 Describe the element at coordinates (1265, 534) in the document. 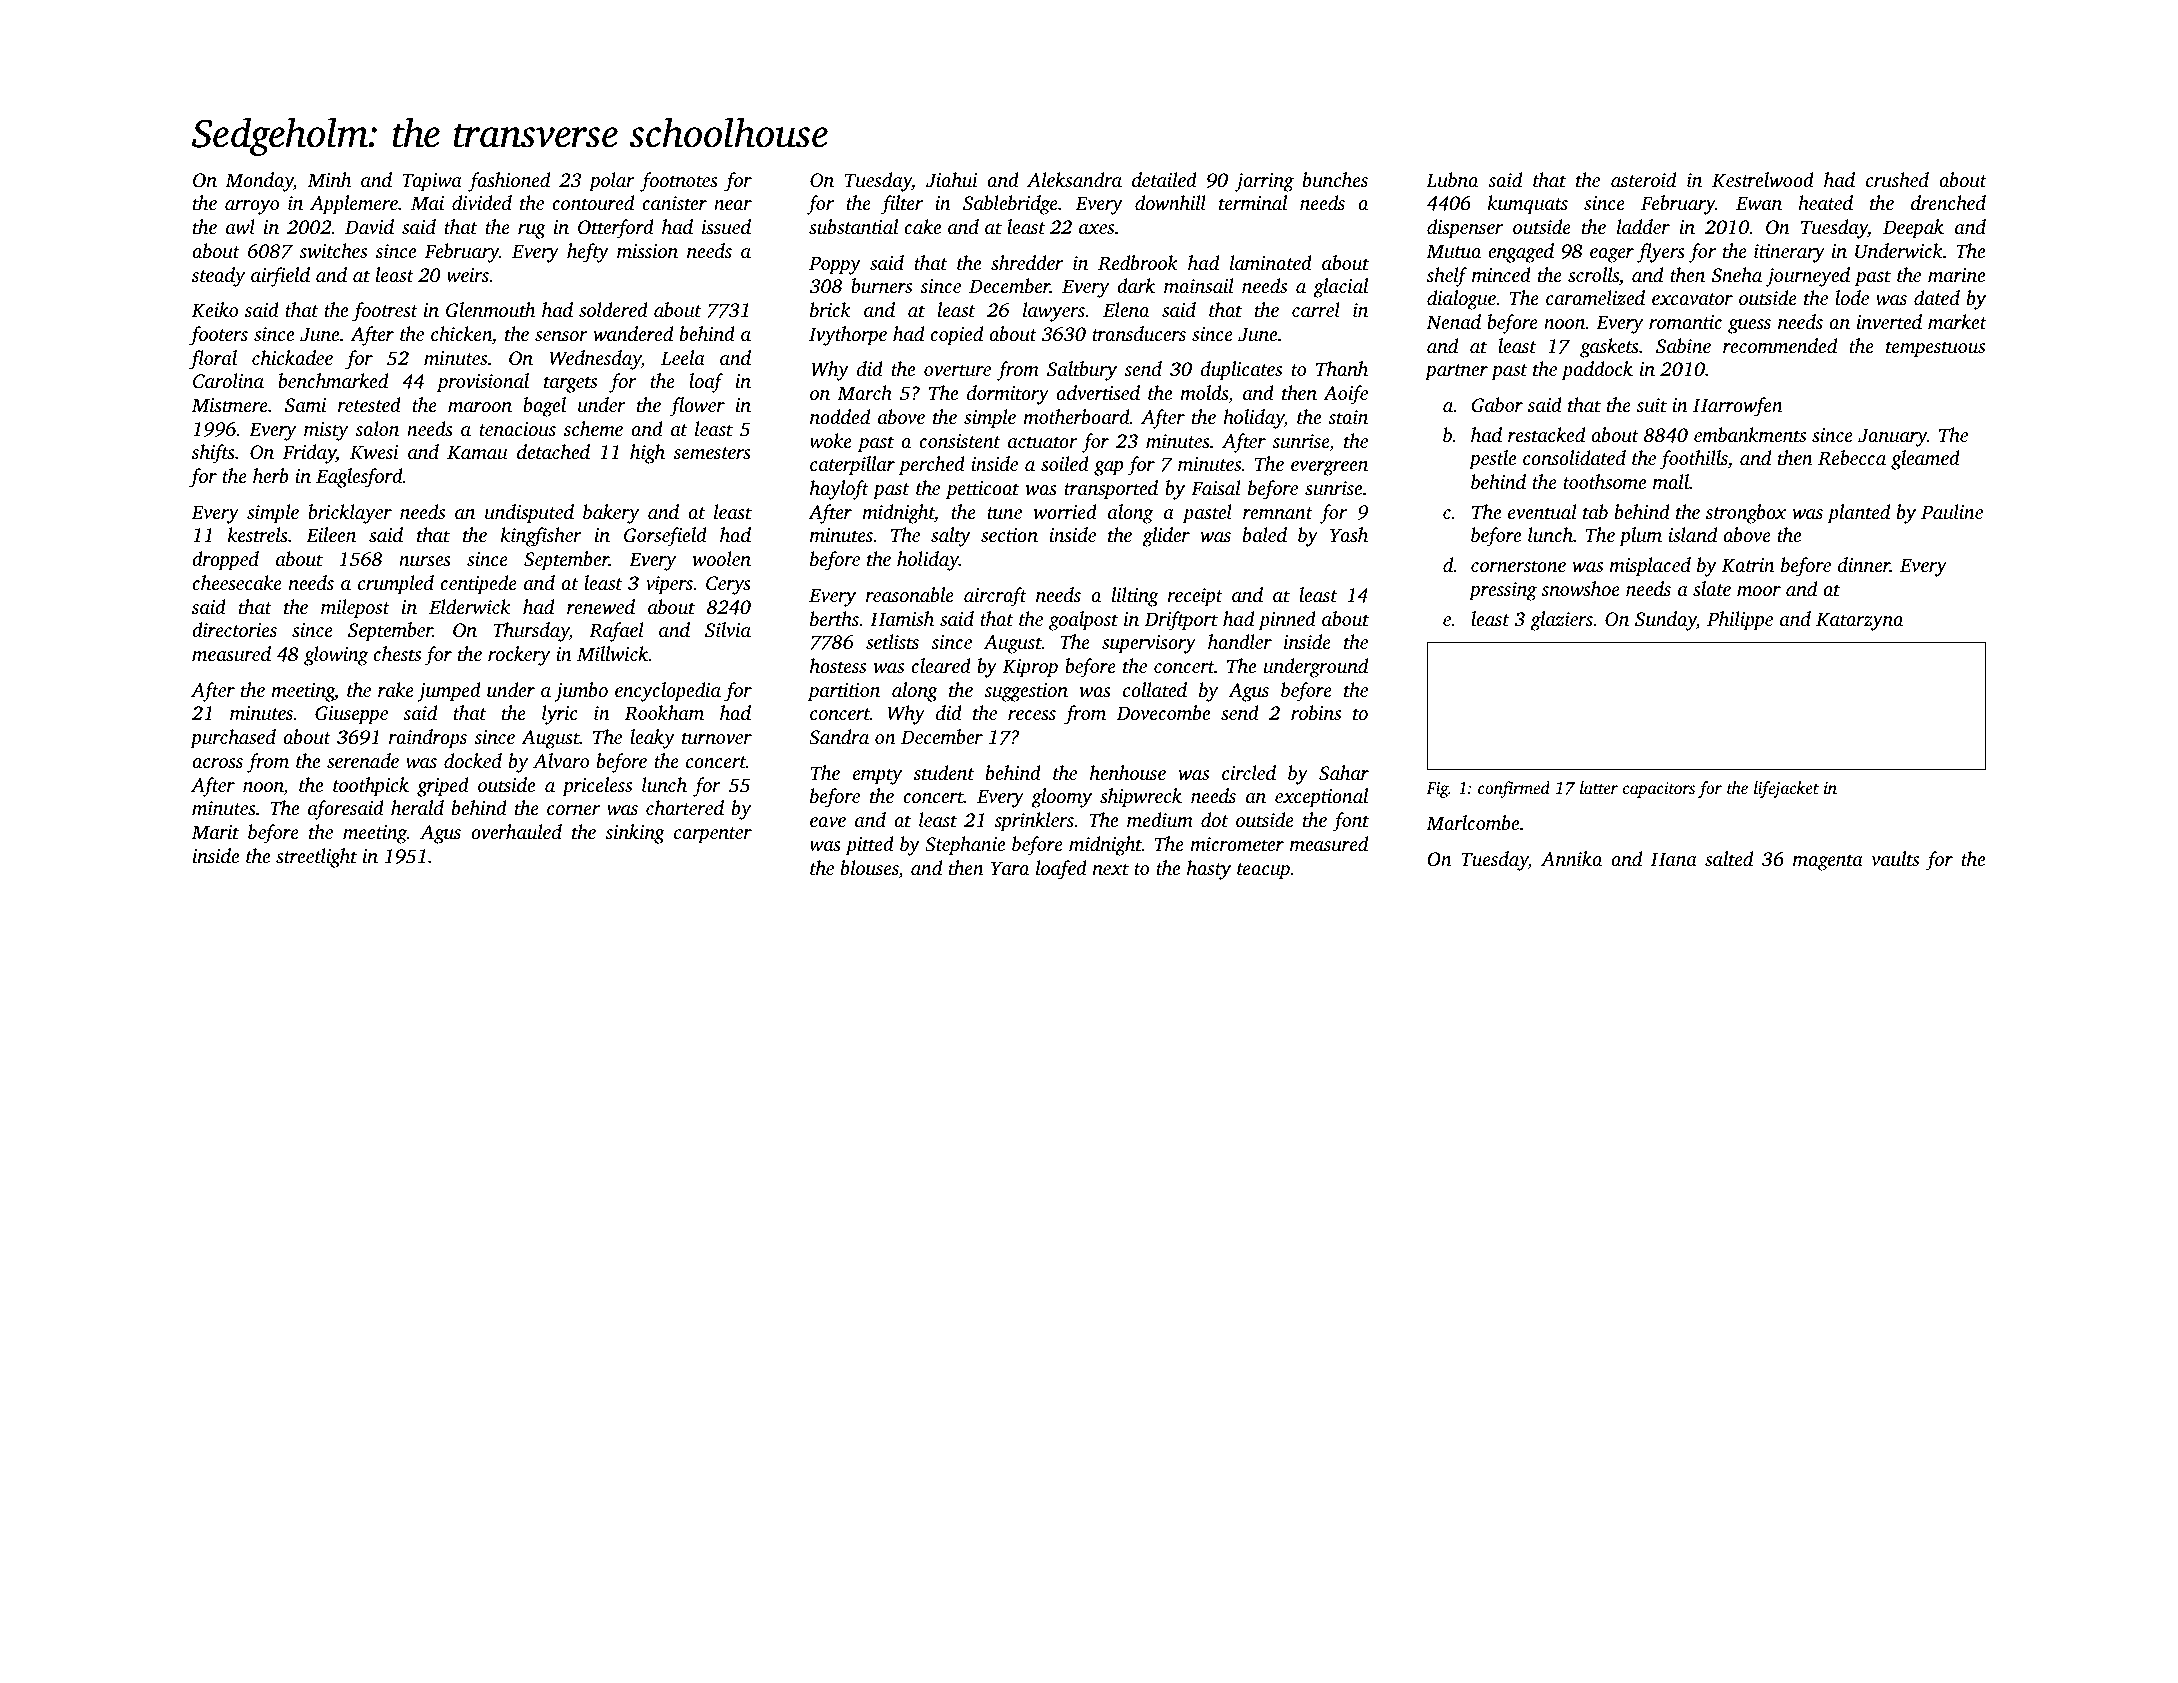

I see `baled` at that location.
